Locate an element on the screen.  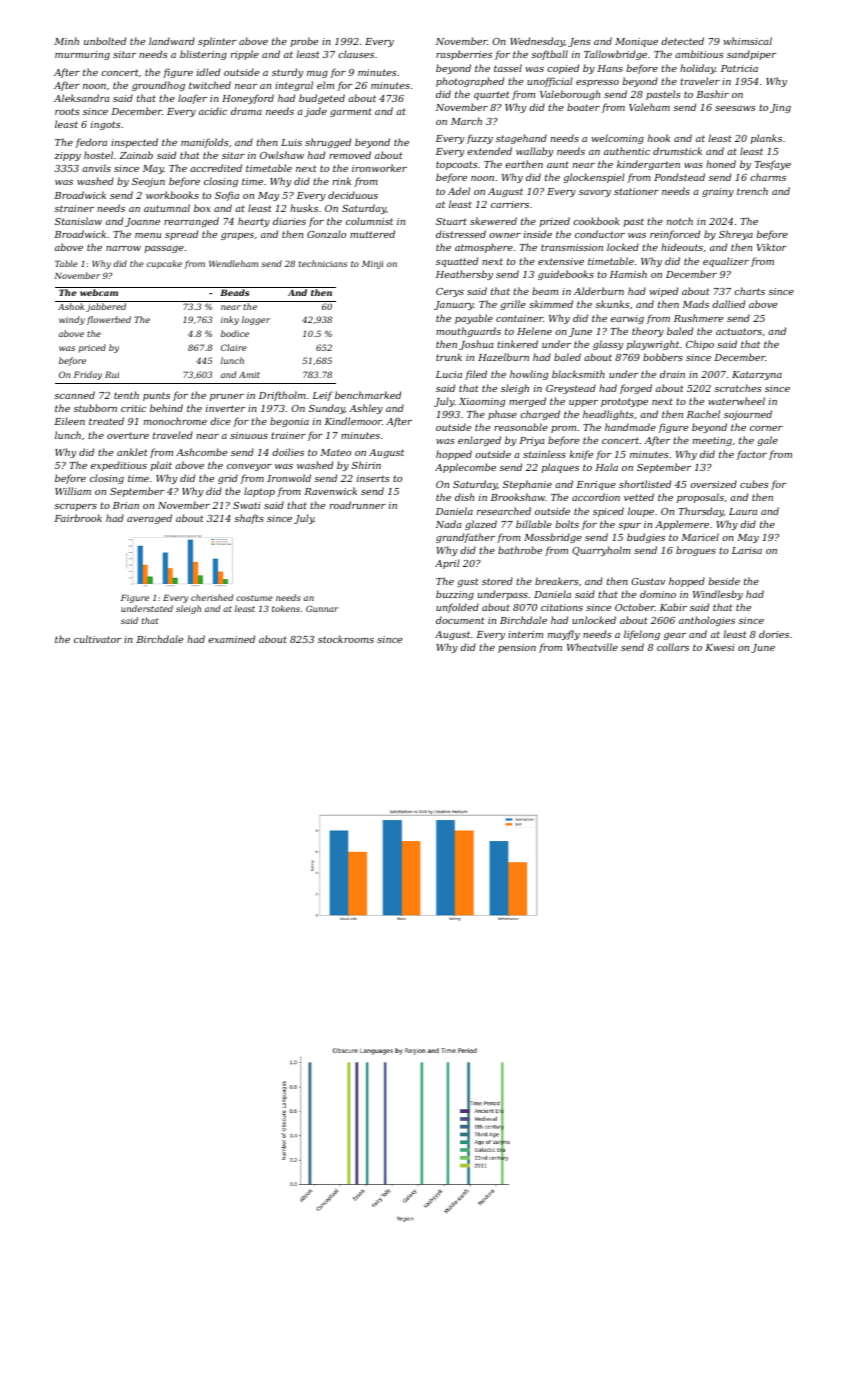
unfolded is located at coordinates (457, 608).
